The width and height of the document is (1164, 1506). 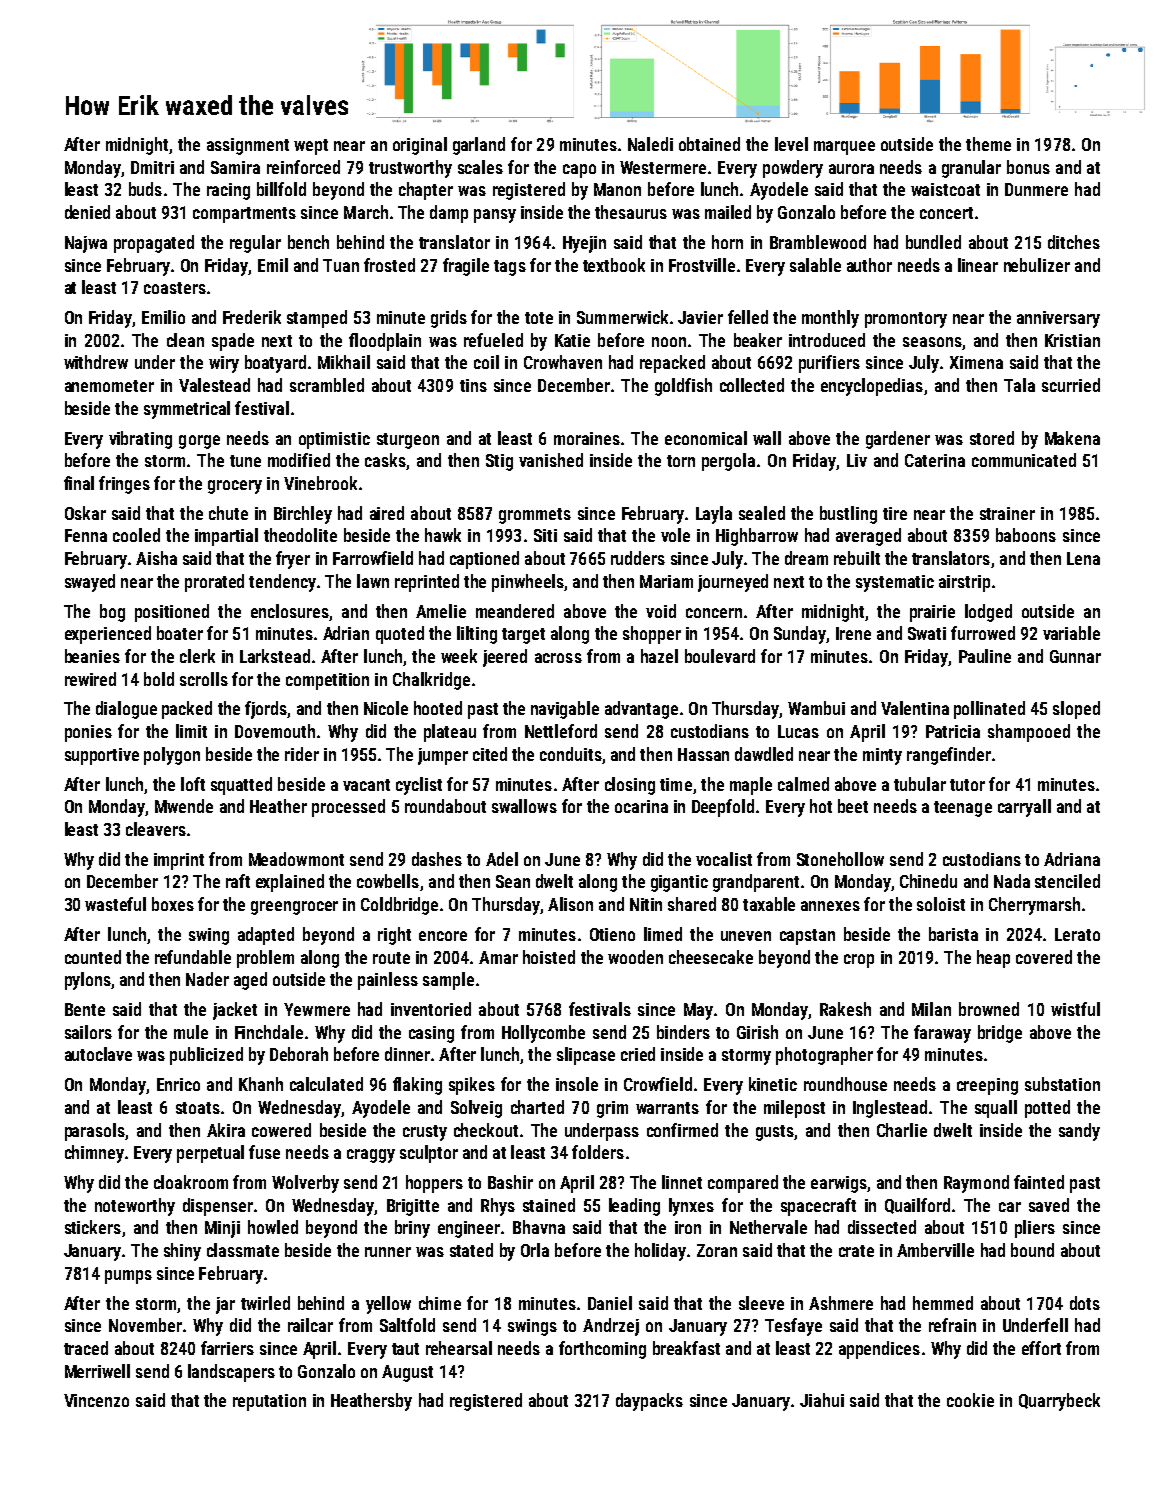 I want to click on prairie, so click(x=932, y=613).
